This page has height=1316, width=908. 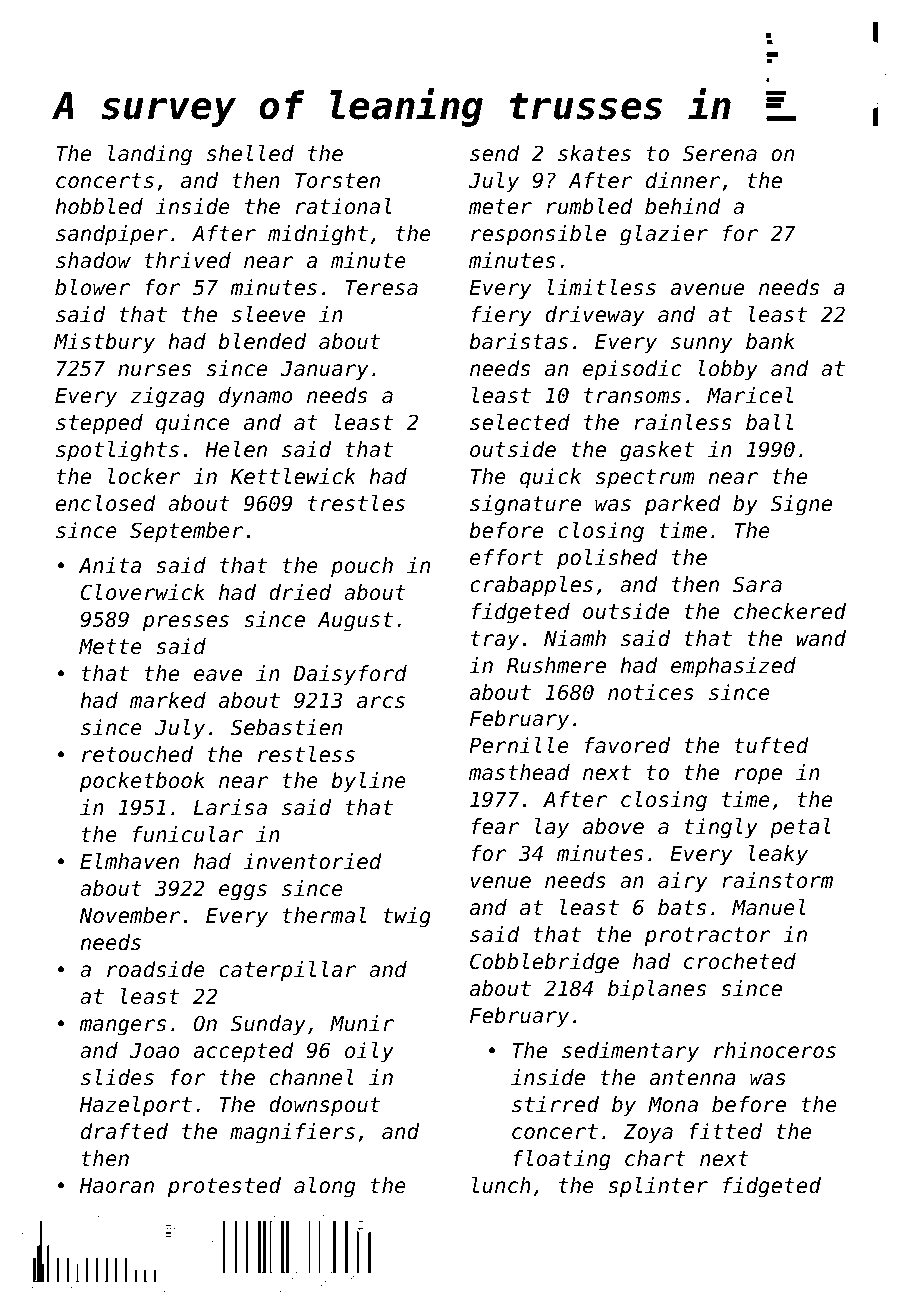 What do you see at coordinates (501, 1185) in the page?
I see `lunch` at bounding box center [501, 1185].
